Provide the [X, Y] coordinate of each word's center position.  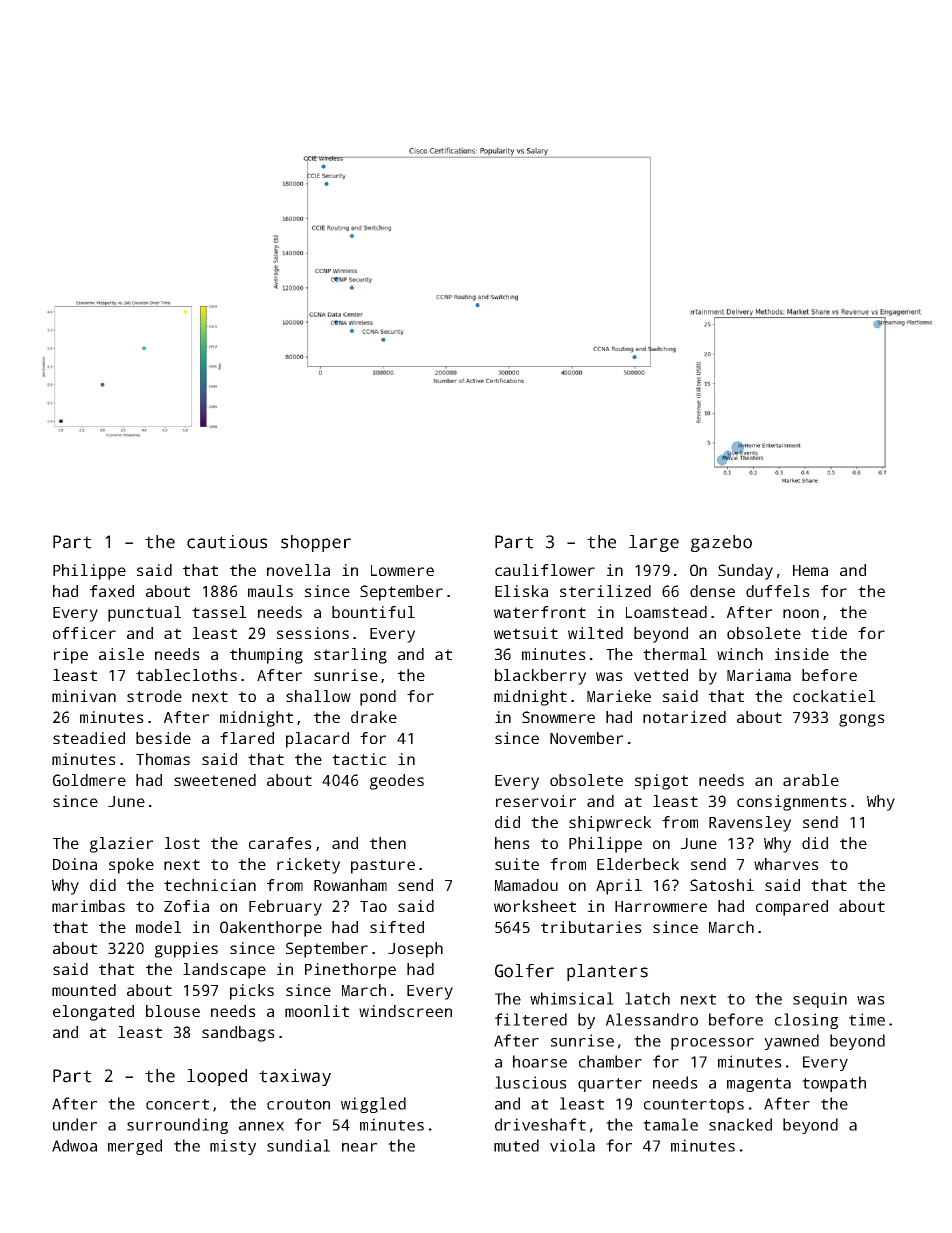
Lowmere [402, 570]
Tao [373, 906]
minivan [84, 696]
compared [792, 908]
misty [233, 1147]
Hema [810, 570]
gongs [862, 720]
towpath [834, 1084]
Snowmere [558, 717]
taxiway [295, 1077]
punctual [144, 614]
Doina [75, 864]
